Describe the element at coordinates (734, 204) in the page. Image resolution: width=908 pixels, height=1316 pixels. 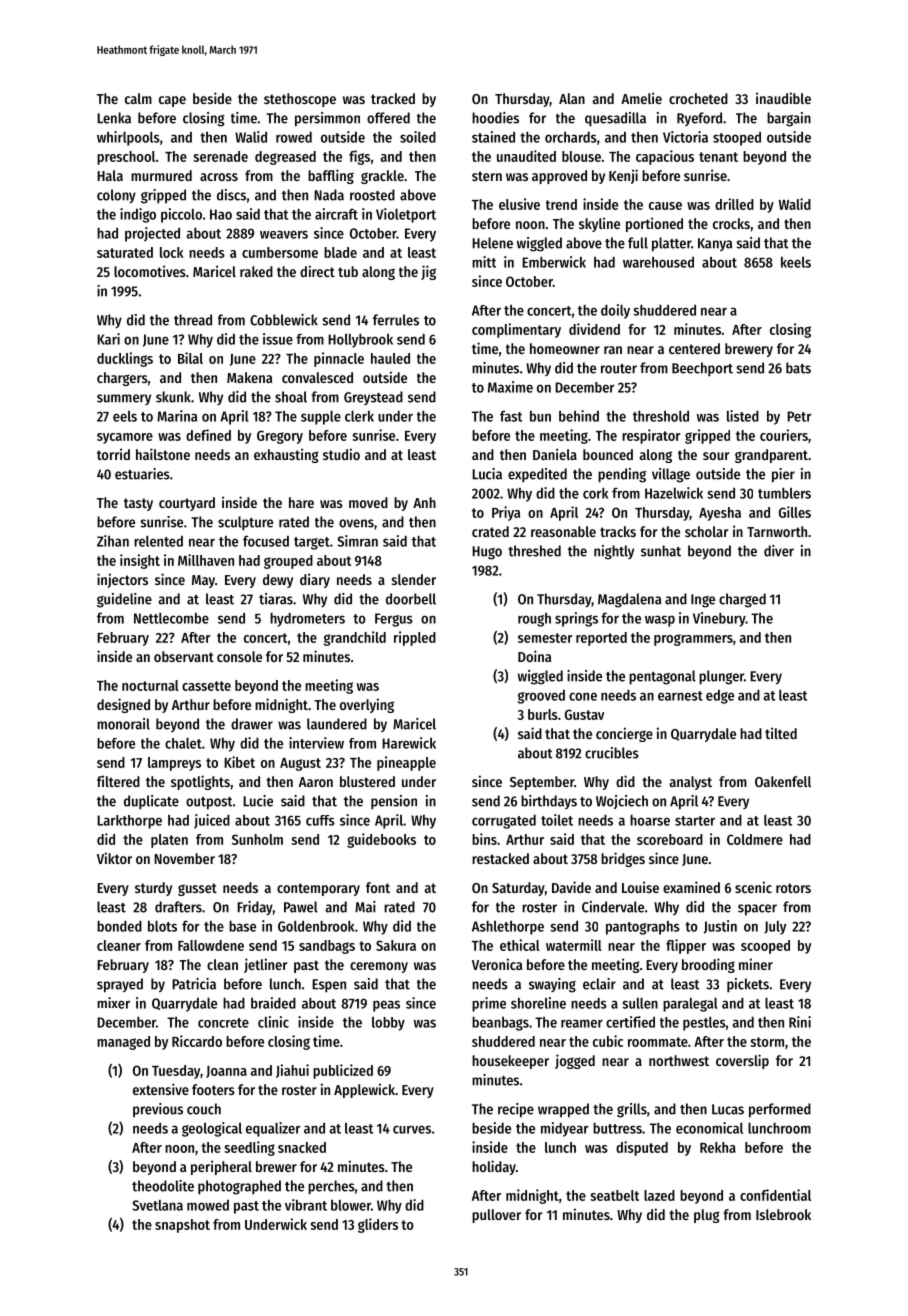
I see `drilled` at that location.
